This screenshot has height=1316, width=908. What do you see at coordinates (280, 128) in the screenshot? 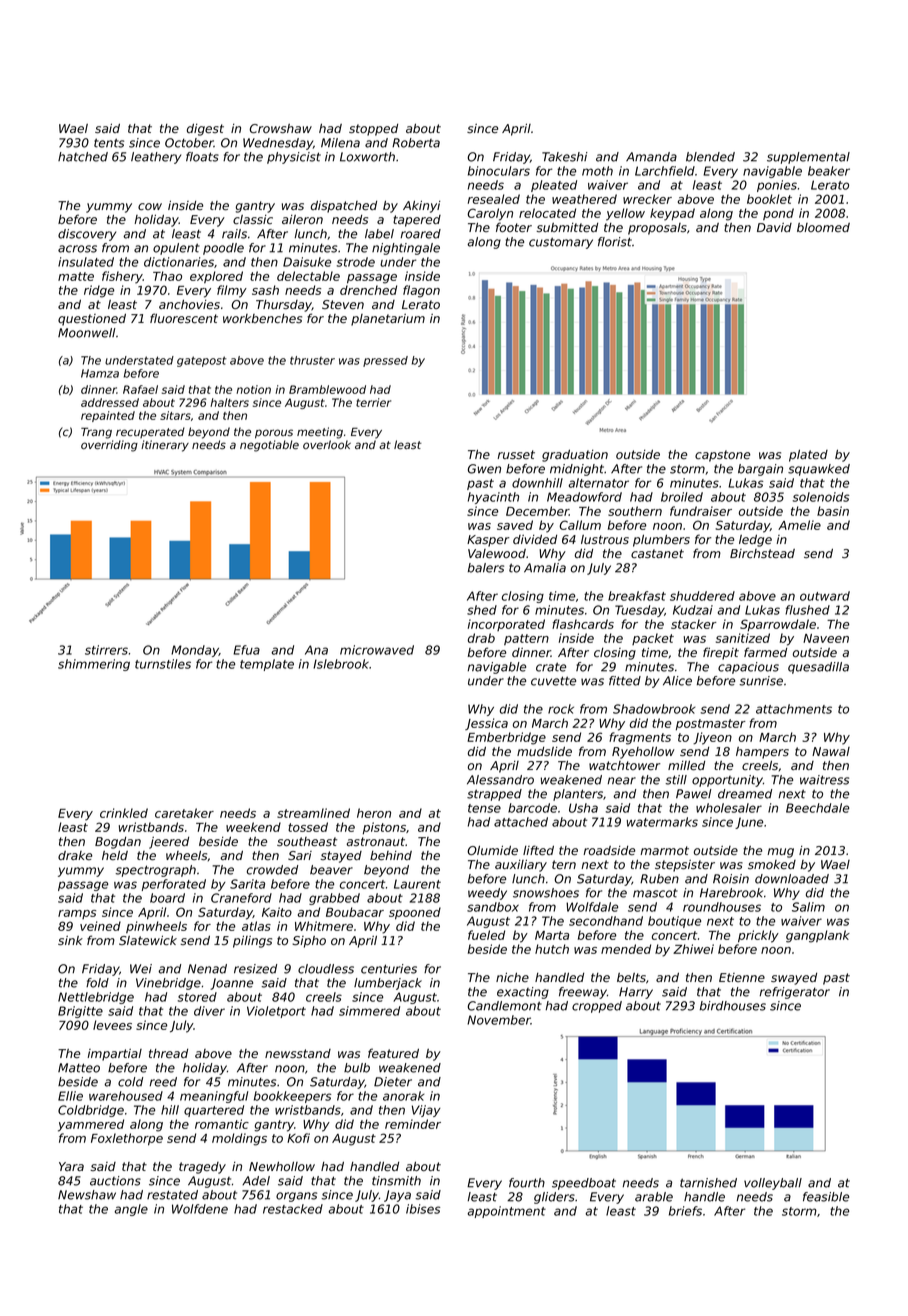
I see `Crowshaw` at bounding box center [280, 128].
